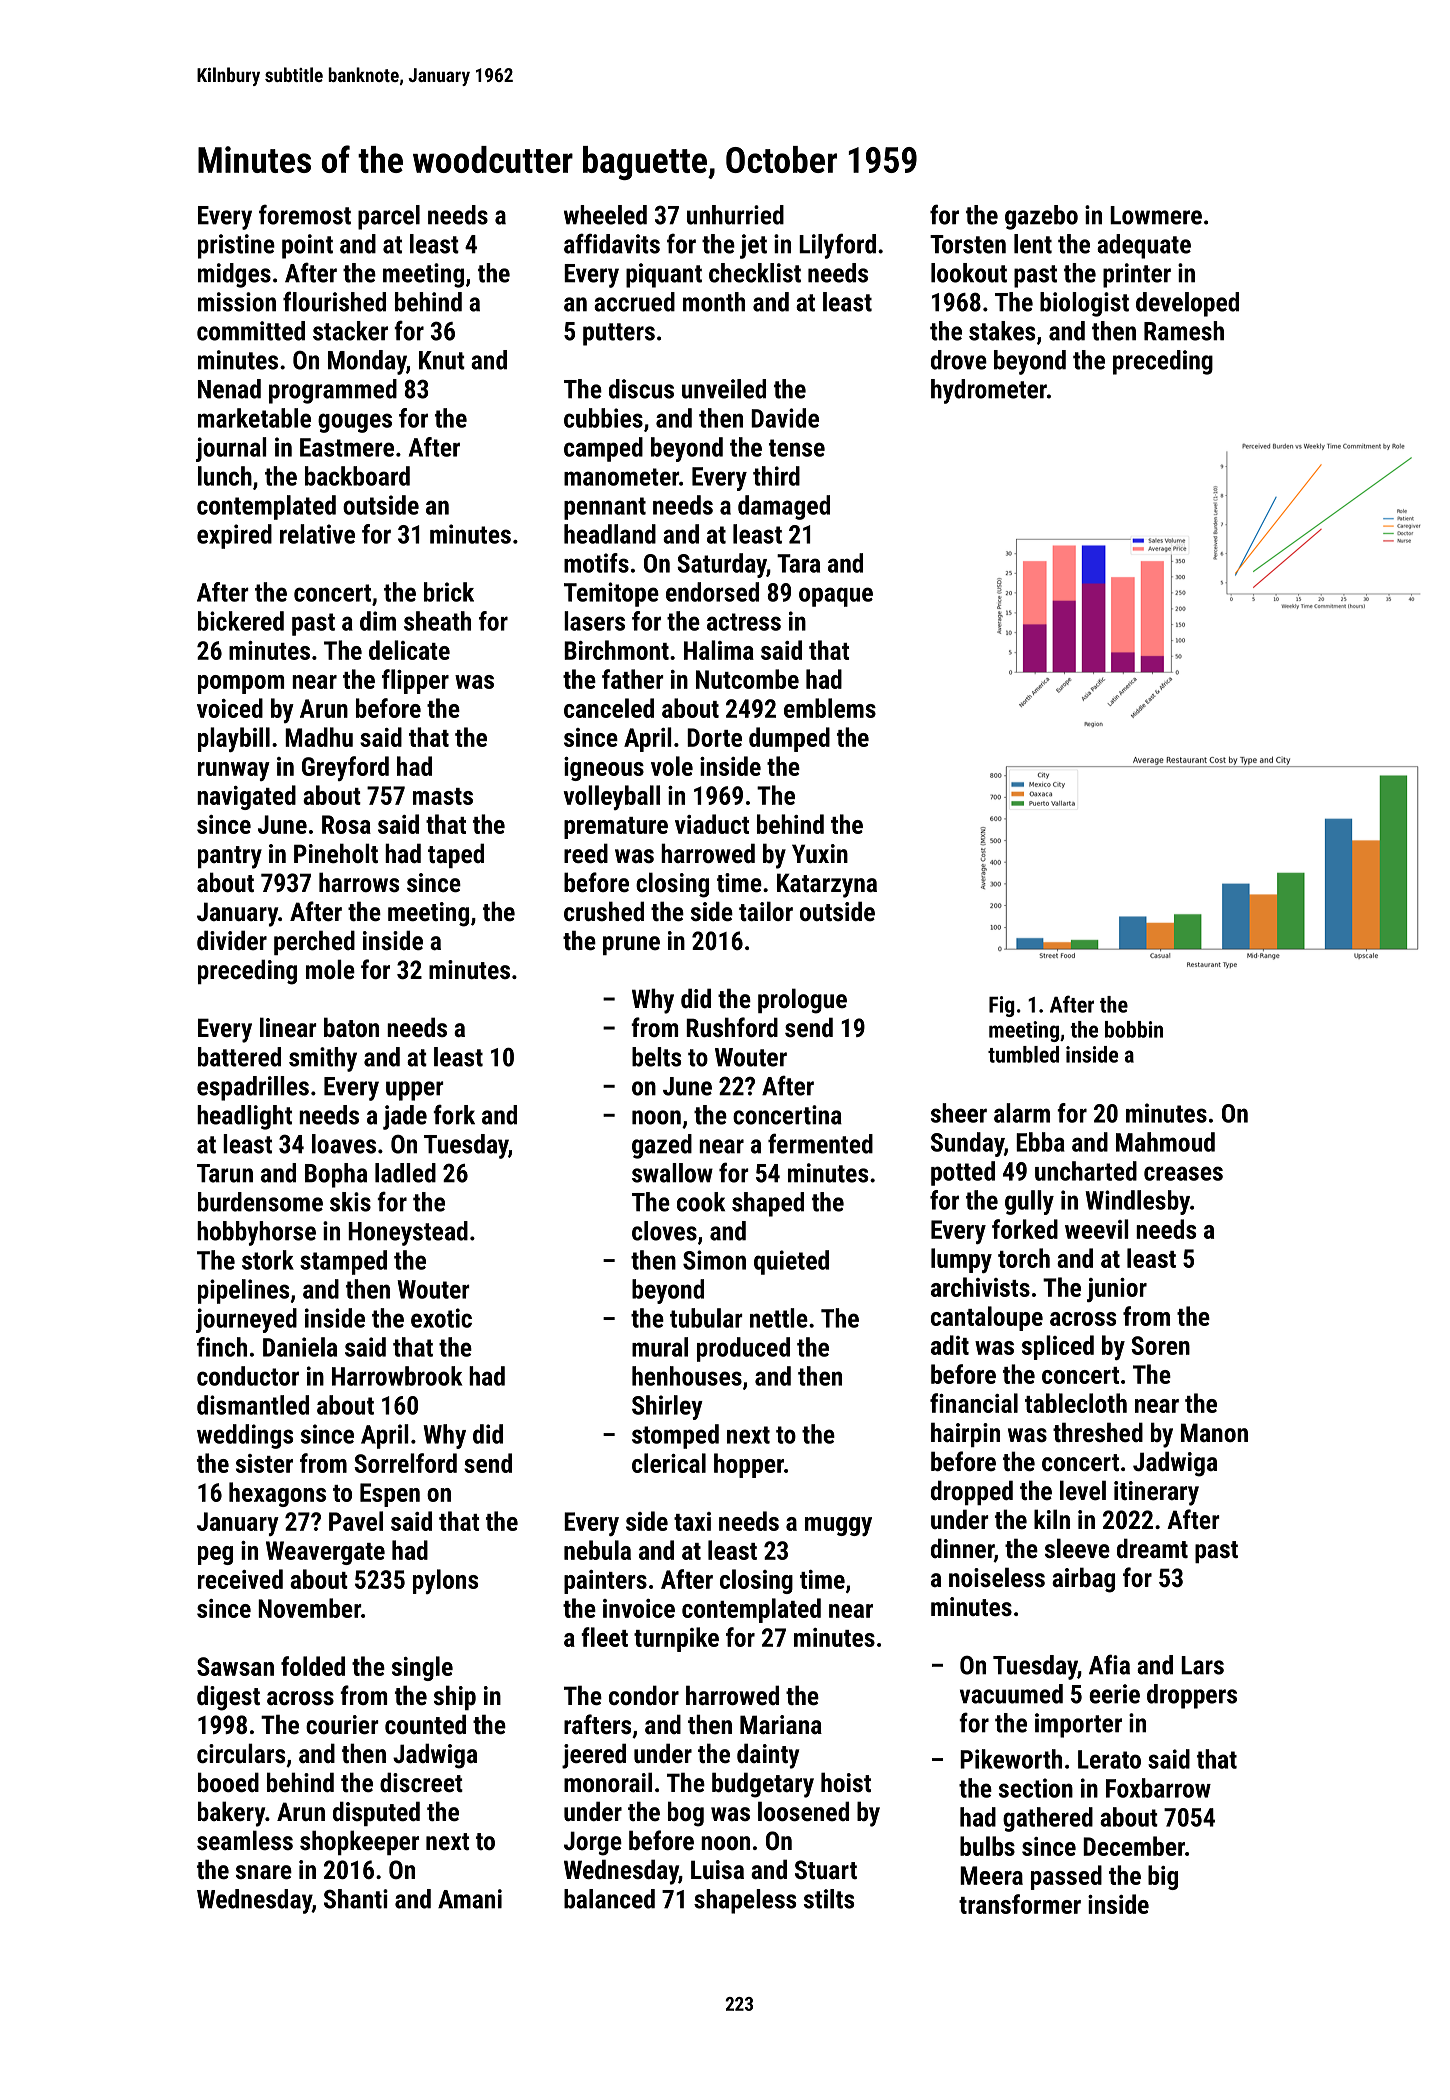 The height and width of the document is (2100, 1450). I want to click on Harrowbrook, so click(397, 1376).
